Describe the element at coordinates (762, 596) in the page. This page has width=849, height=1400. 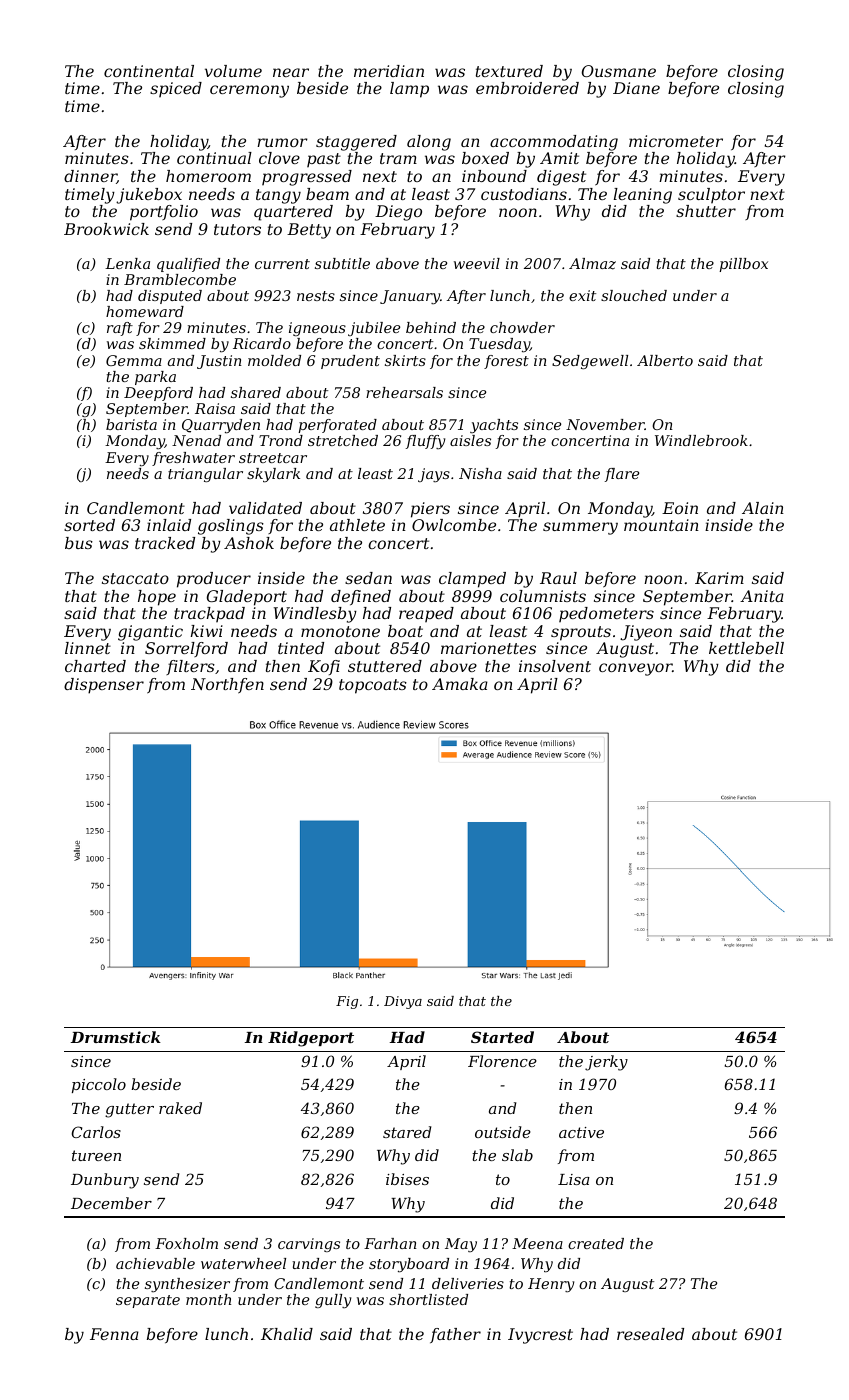
I see `Anita` at that location.
